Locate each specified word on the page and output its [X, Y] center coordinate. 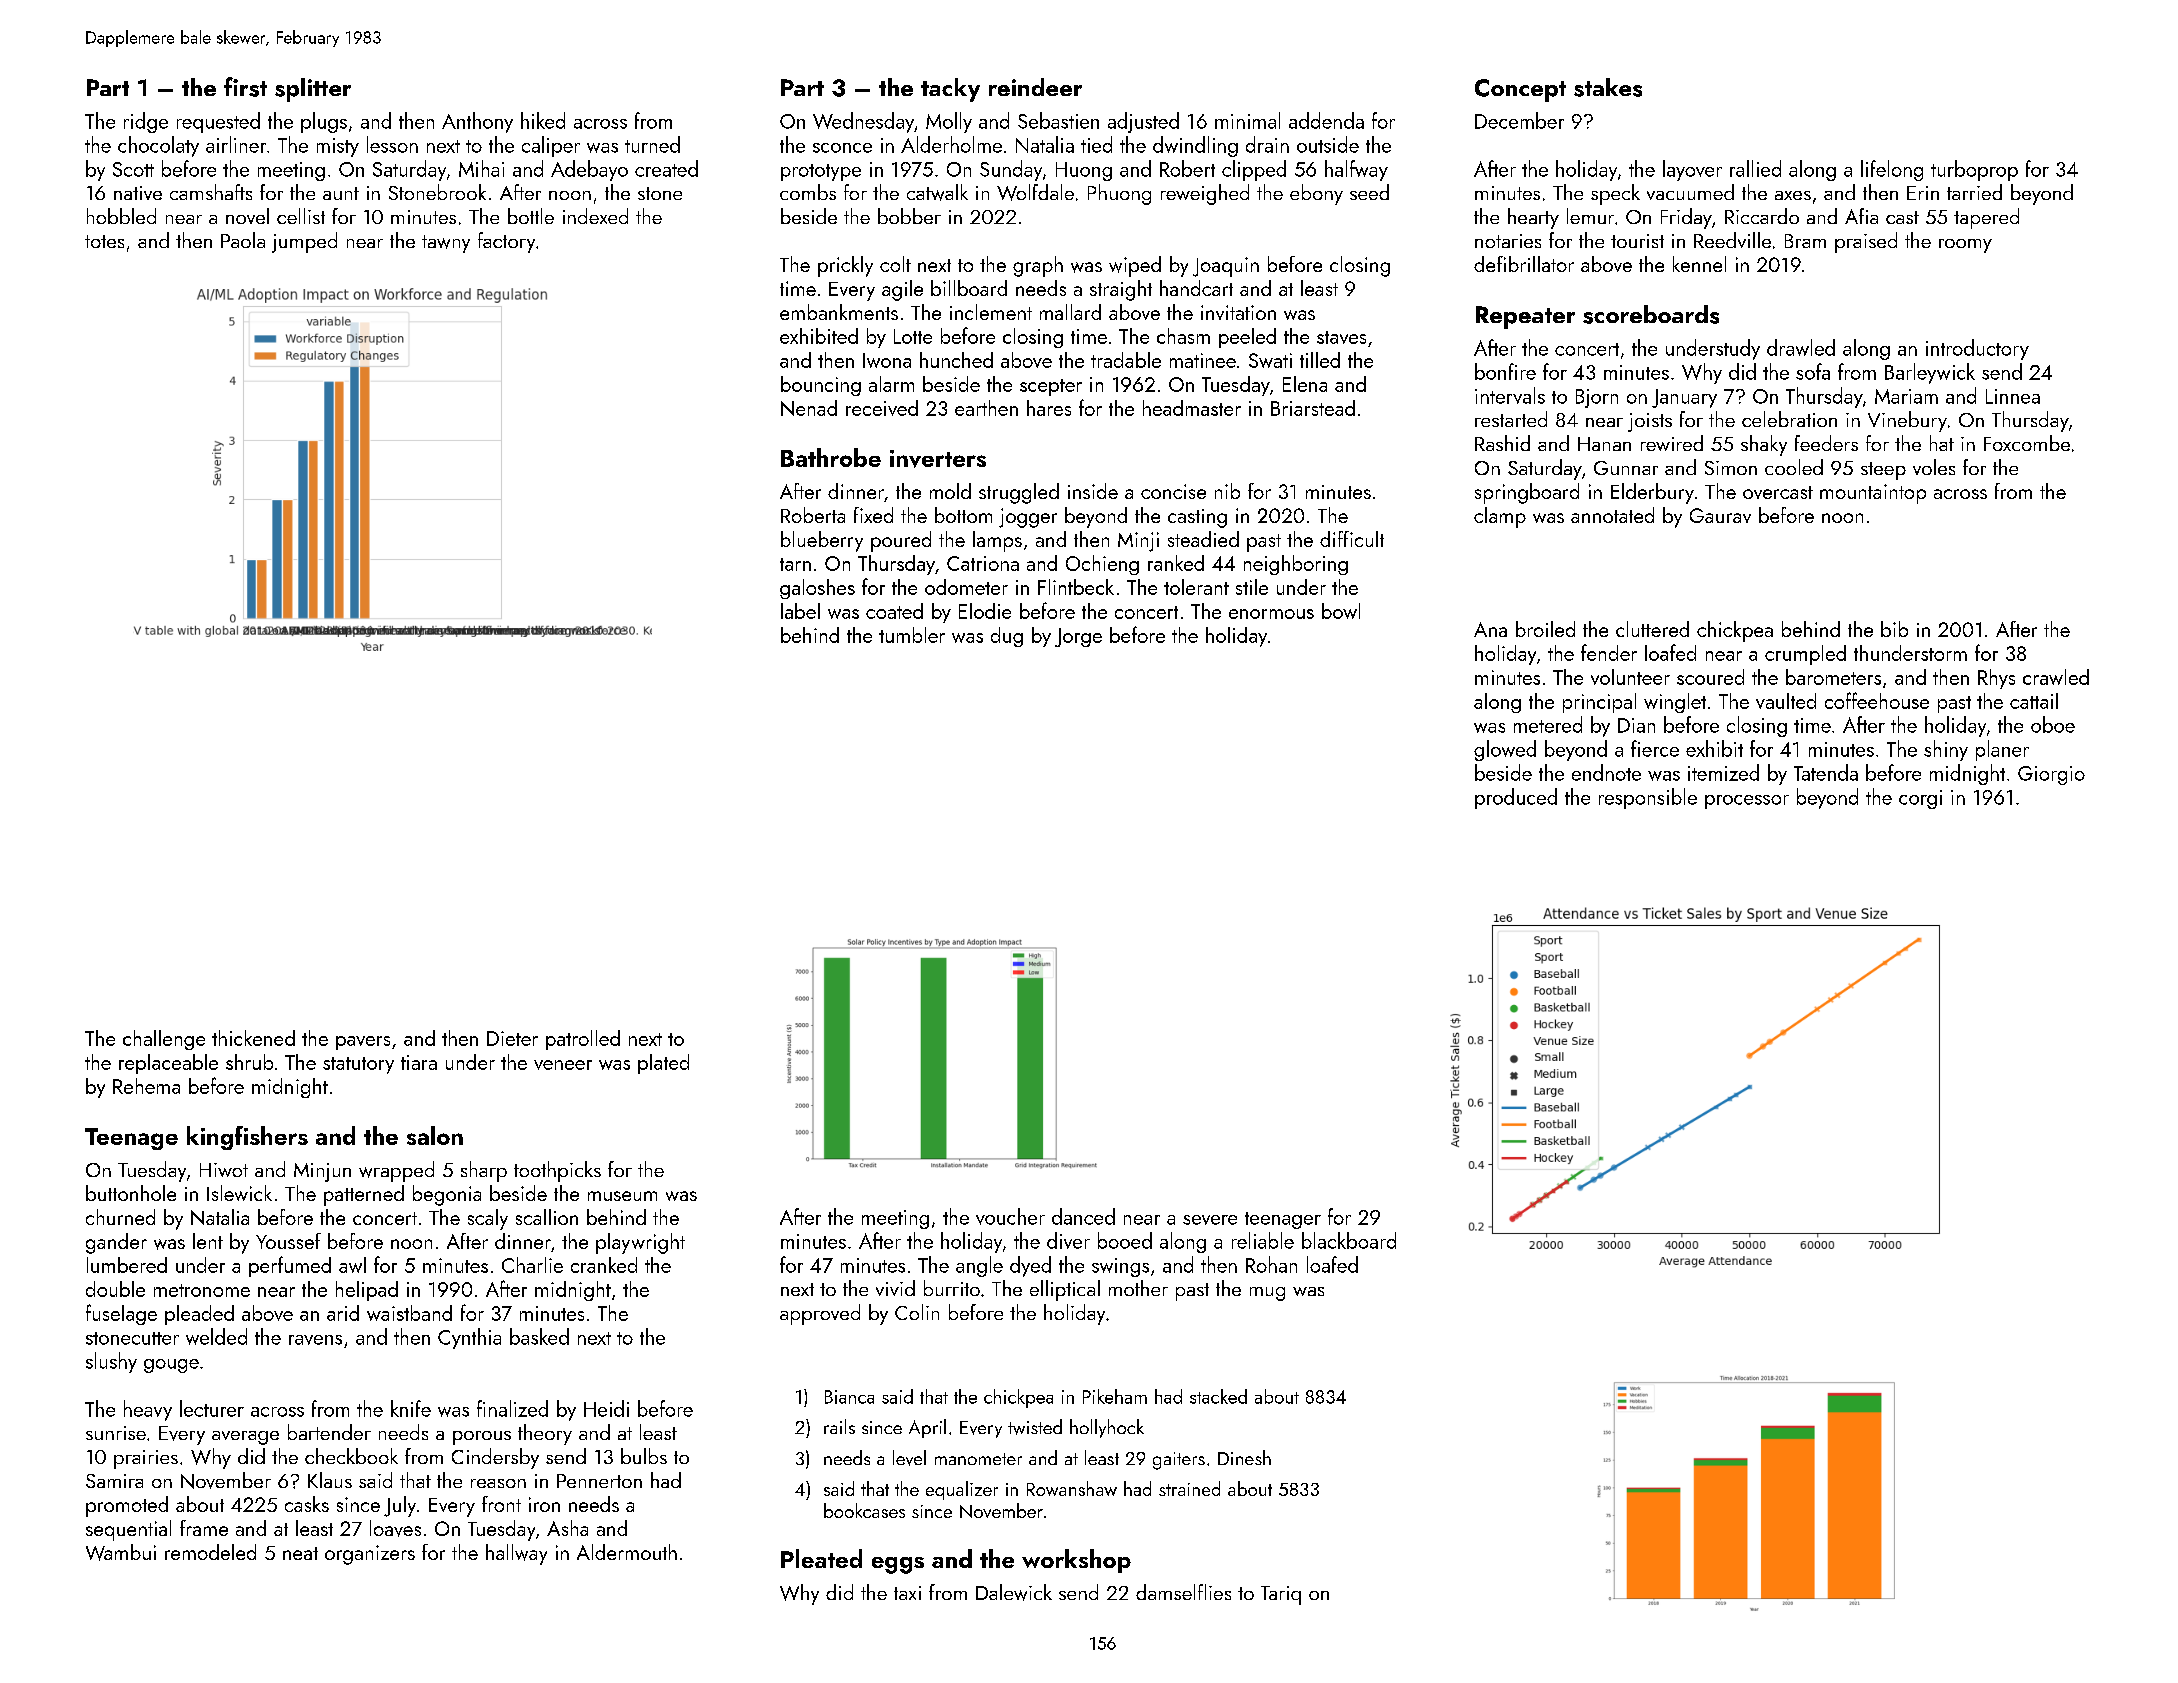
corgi [1920, 799]
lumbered [127, 1265]
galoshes [817, 589]
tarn [795, 564]
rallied [1755, 168]
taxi [907, 1593]
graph [1038, 266]
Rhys [1996, 679]
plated [663, 1064]
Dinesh [1244, 1457]
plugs [324, 122]
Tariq [1281, 1595]
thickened [253, 1038]
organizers [370, 1555]
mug [1267, 1294]
